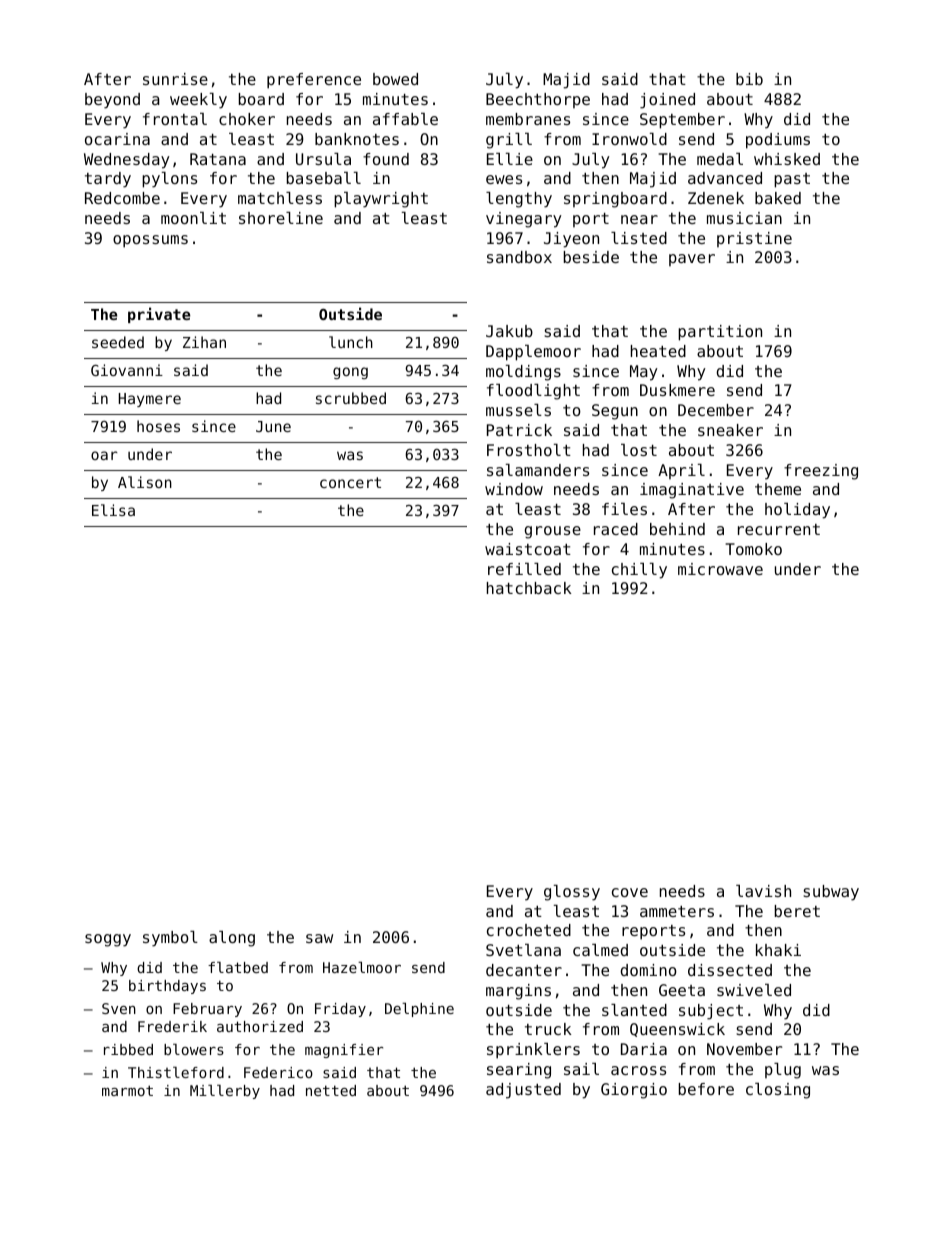 This image has height=1233, width=952. I want to click on Duskmere, so click(677, 390).
